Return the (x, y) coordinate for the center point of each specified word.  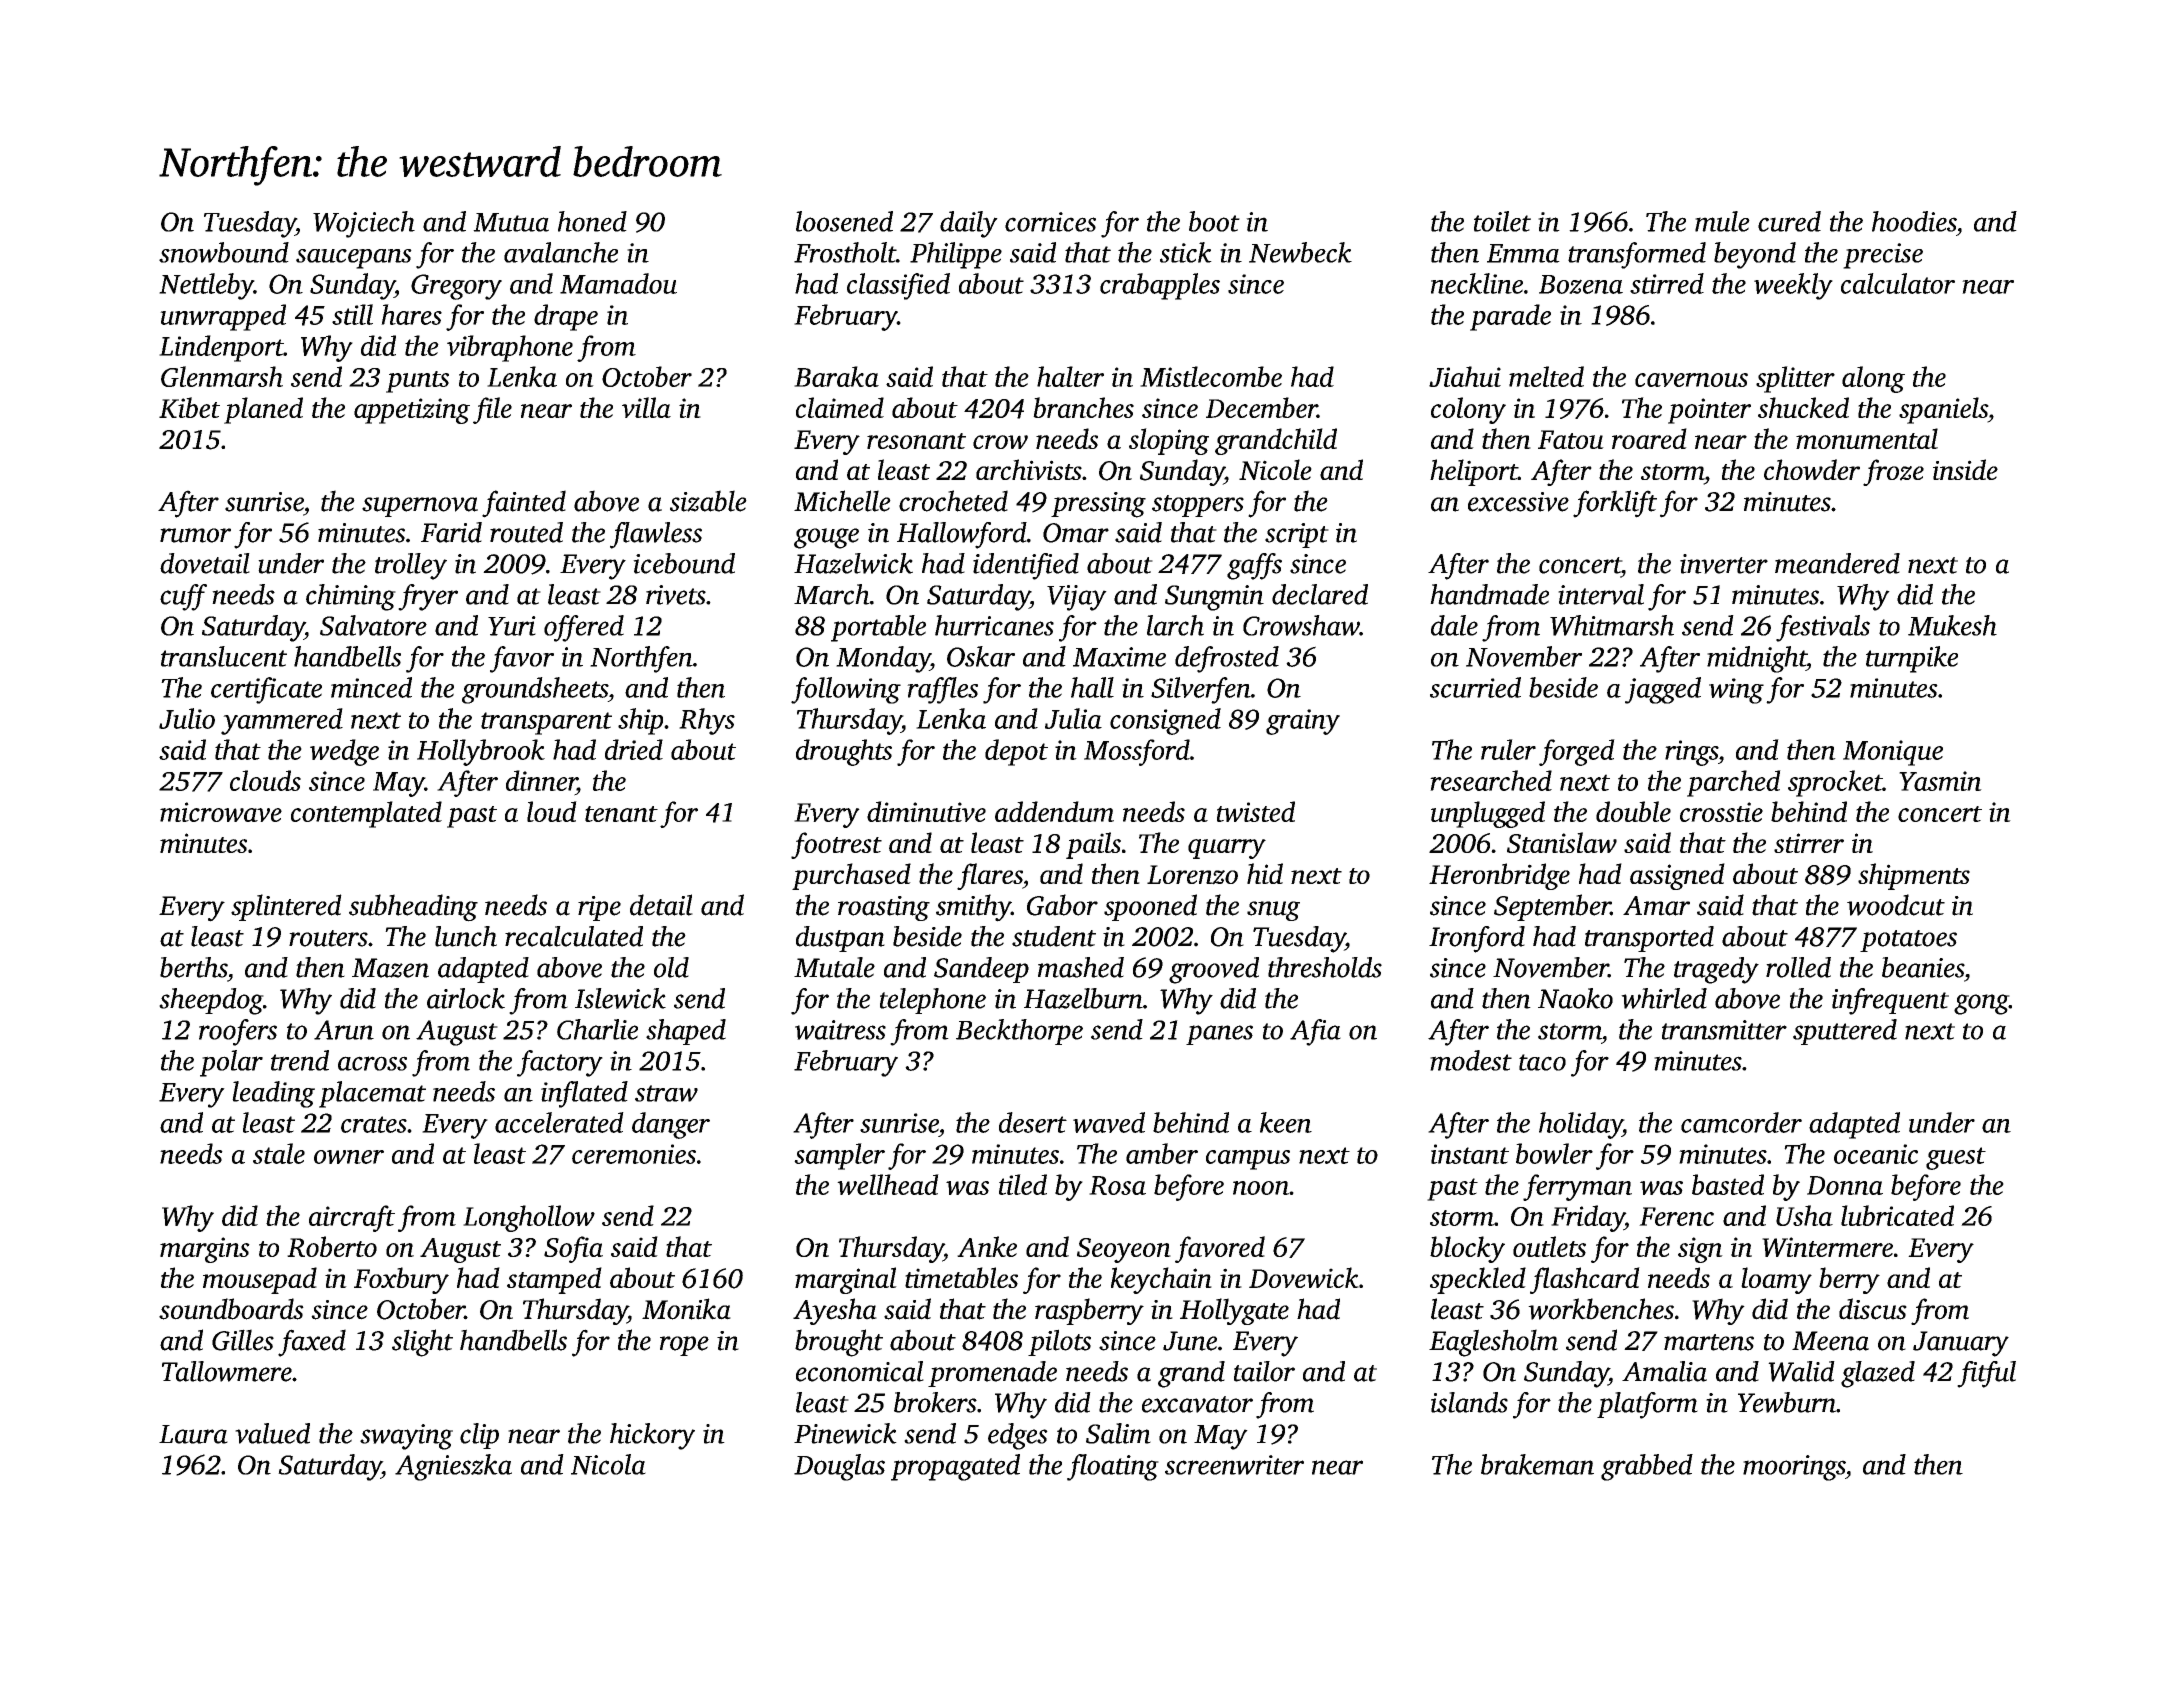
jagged (1663, 690)
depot (1016, 752)
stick (1186, 252)
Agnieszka (453, 1467)
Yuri (512, 626)
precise (1883, 256)
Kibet (189, 407)
